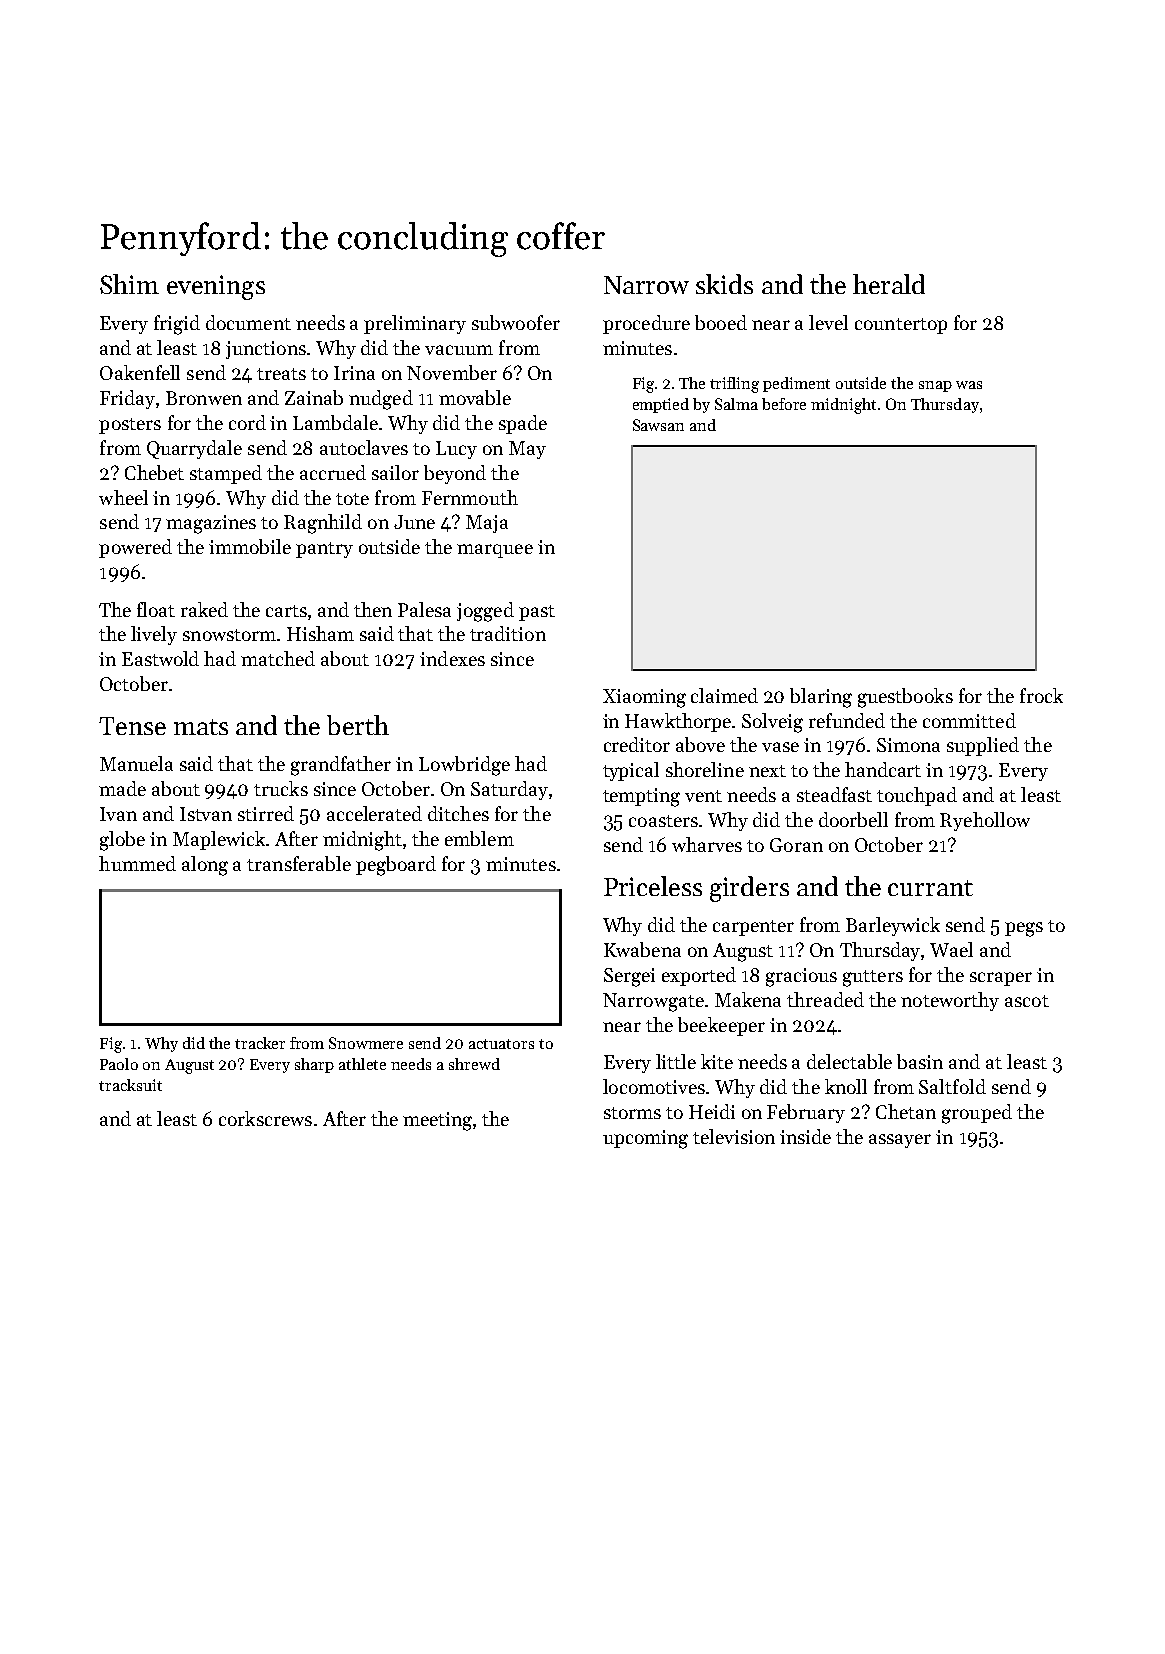  What do you see at coordinates (645, 1139) in the screenshot?
I see `upcoming` at bounding box center [645, 1139].
